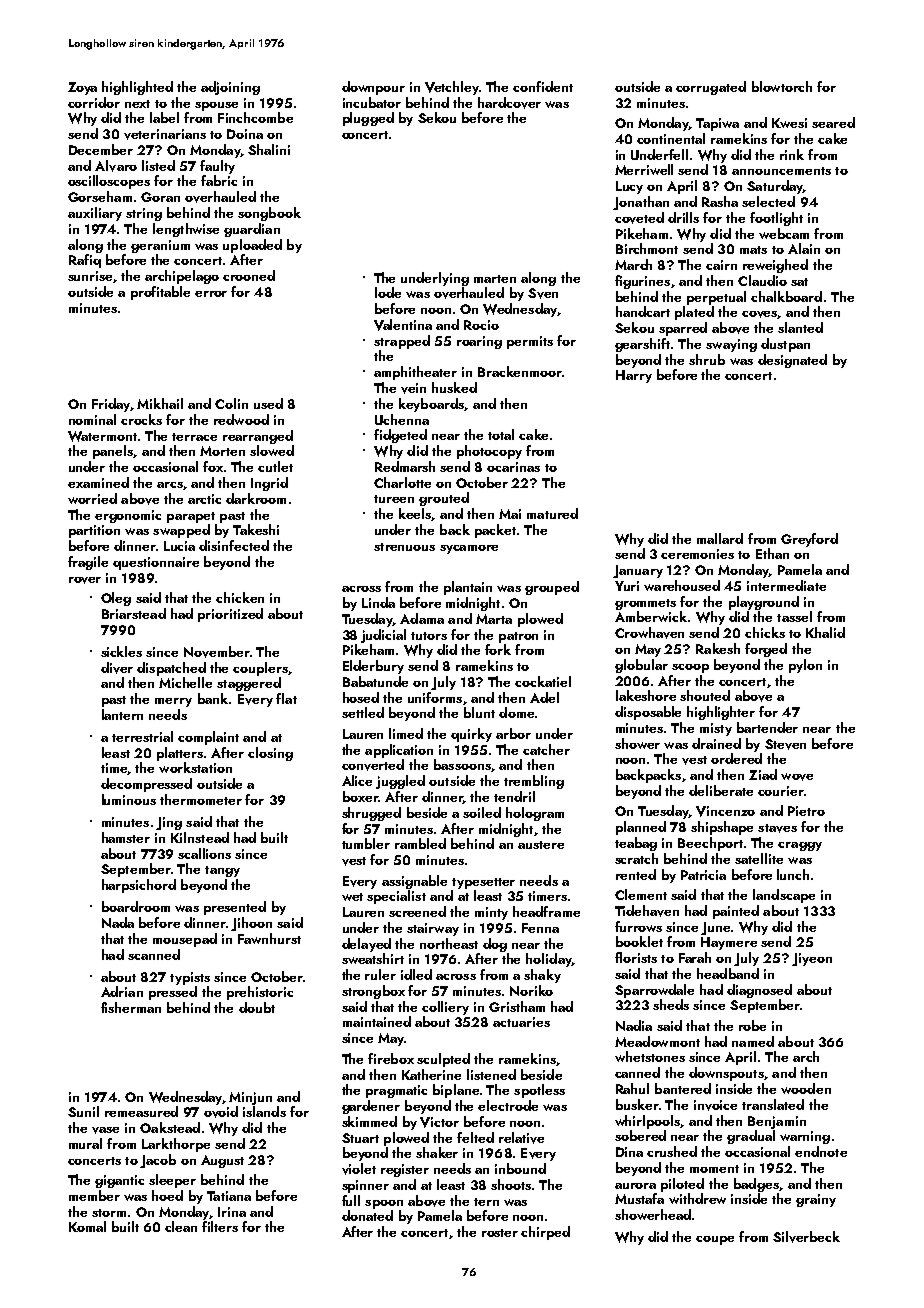 Image resolution: width=924 pixels, height=1308 pixels. What do you see at coordinates (805, 666) in the image?
I see `pylon` at bounding box center [805, 666].
